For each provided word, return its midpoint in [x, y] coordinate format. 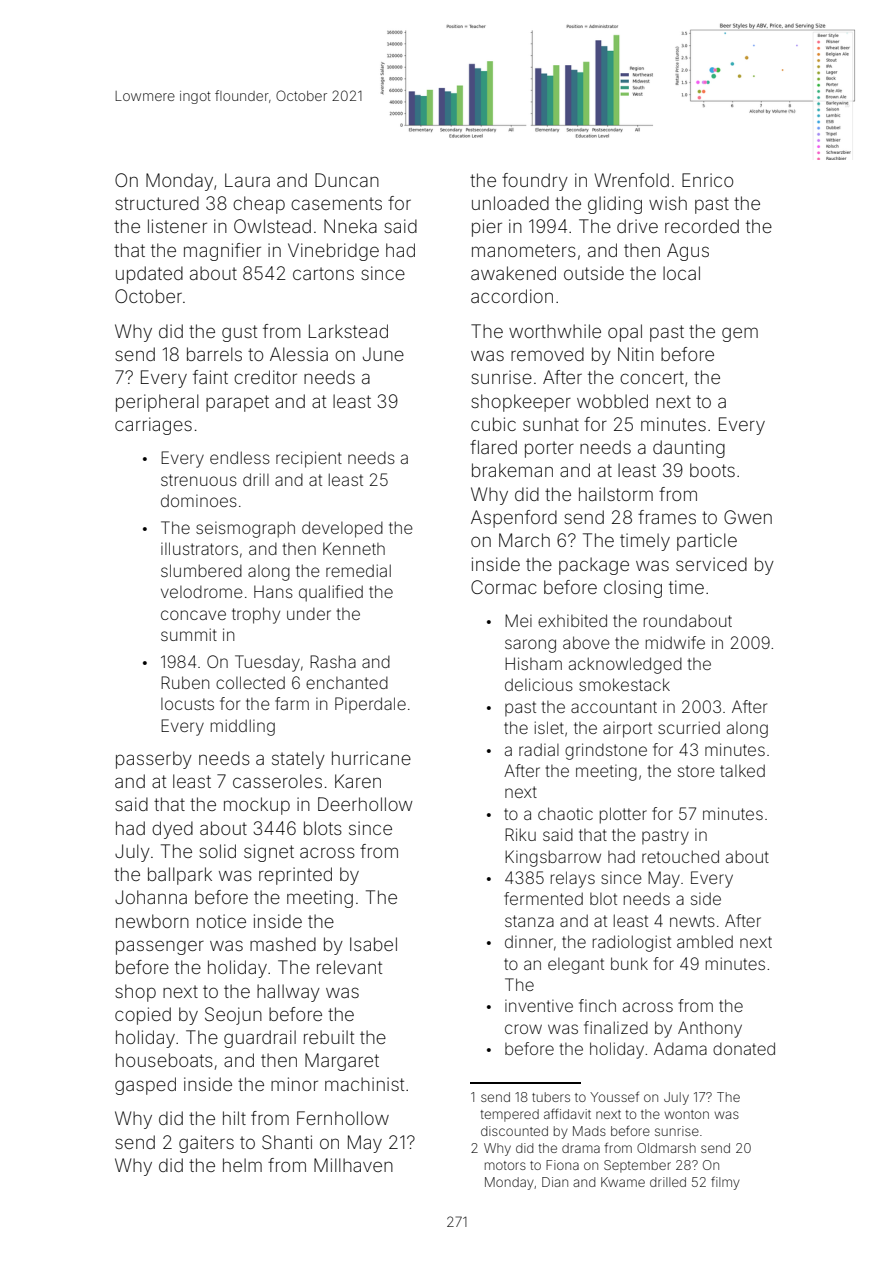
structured [157, 203]
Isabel [373, 944]
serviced [711, 564]
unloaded [510, 203]
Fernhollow [343, 1118]
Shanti [287, 1142]
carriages [153, 426]
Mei [518, 620]
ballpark [180, 876]
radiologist [632, 943]
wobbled [612, 401]
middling [243, 727]
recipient [309, 459]
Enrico [707, 180]
